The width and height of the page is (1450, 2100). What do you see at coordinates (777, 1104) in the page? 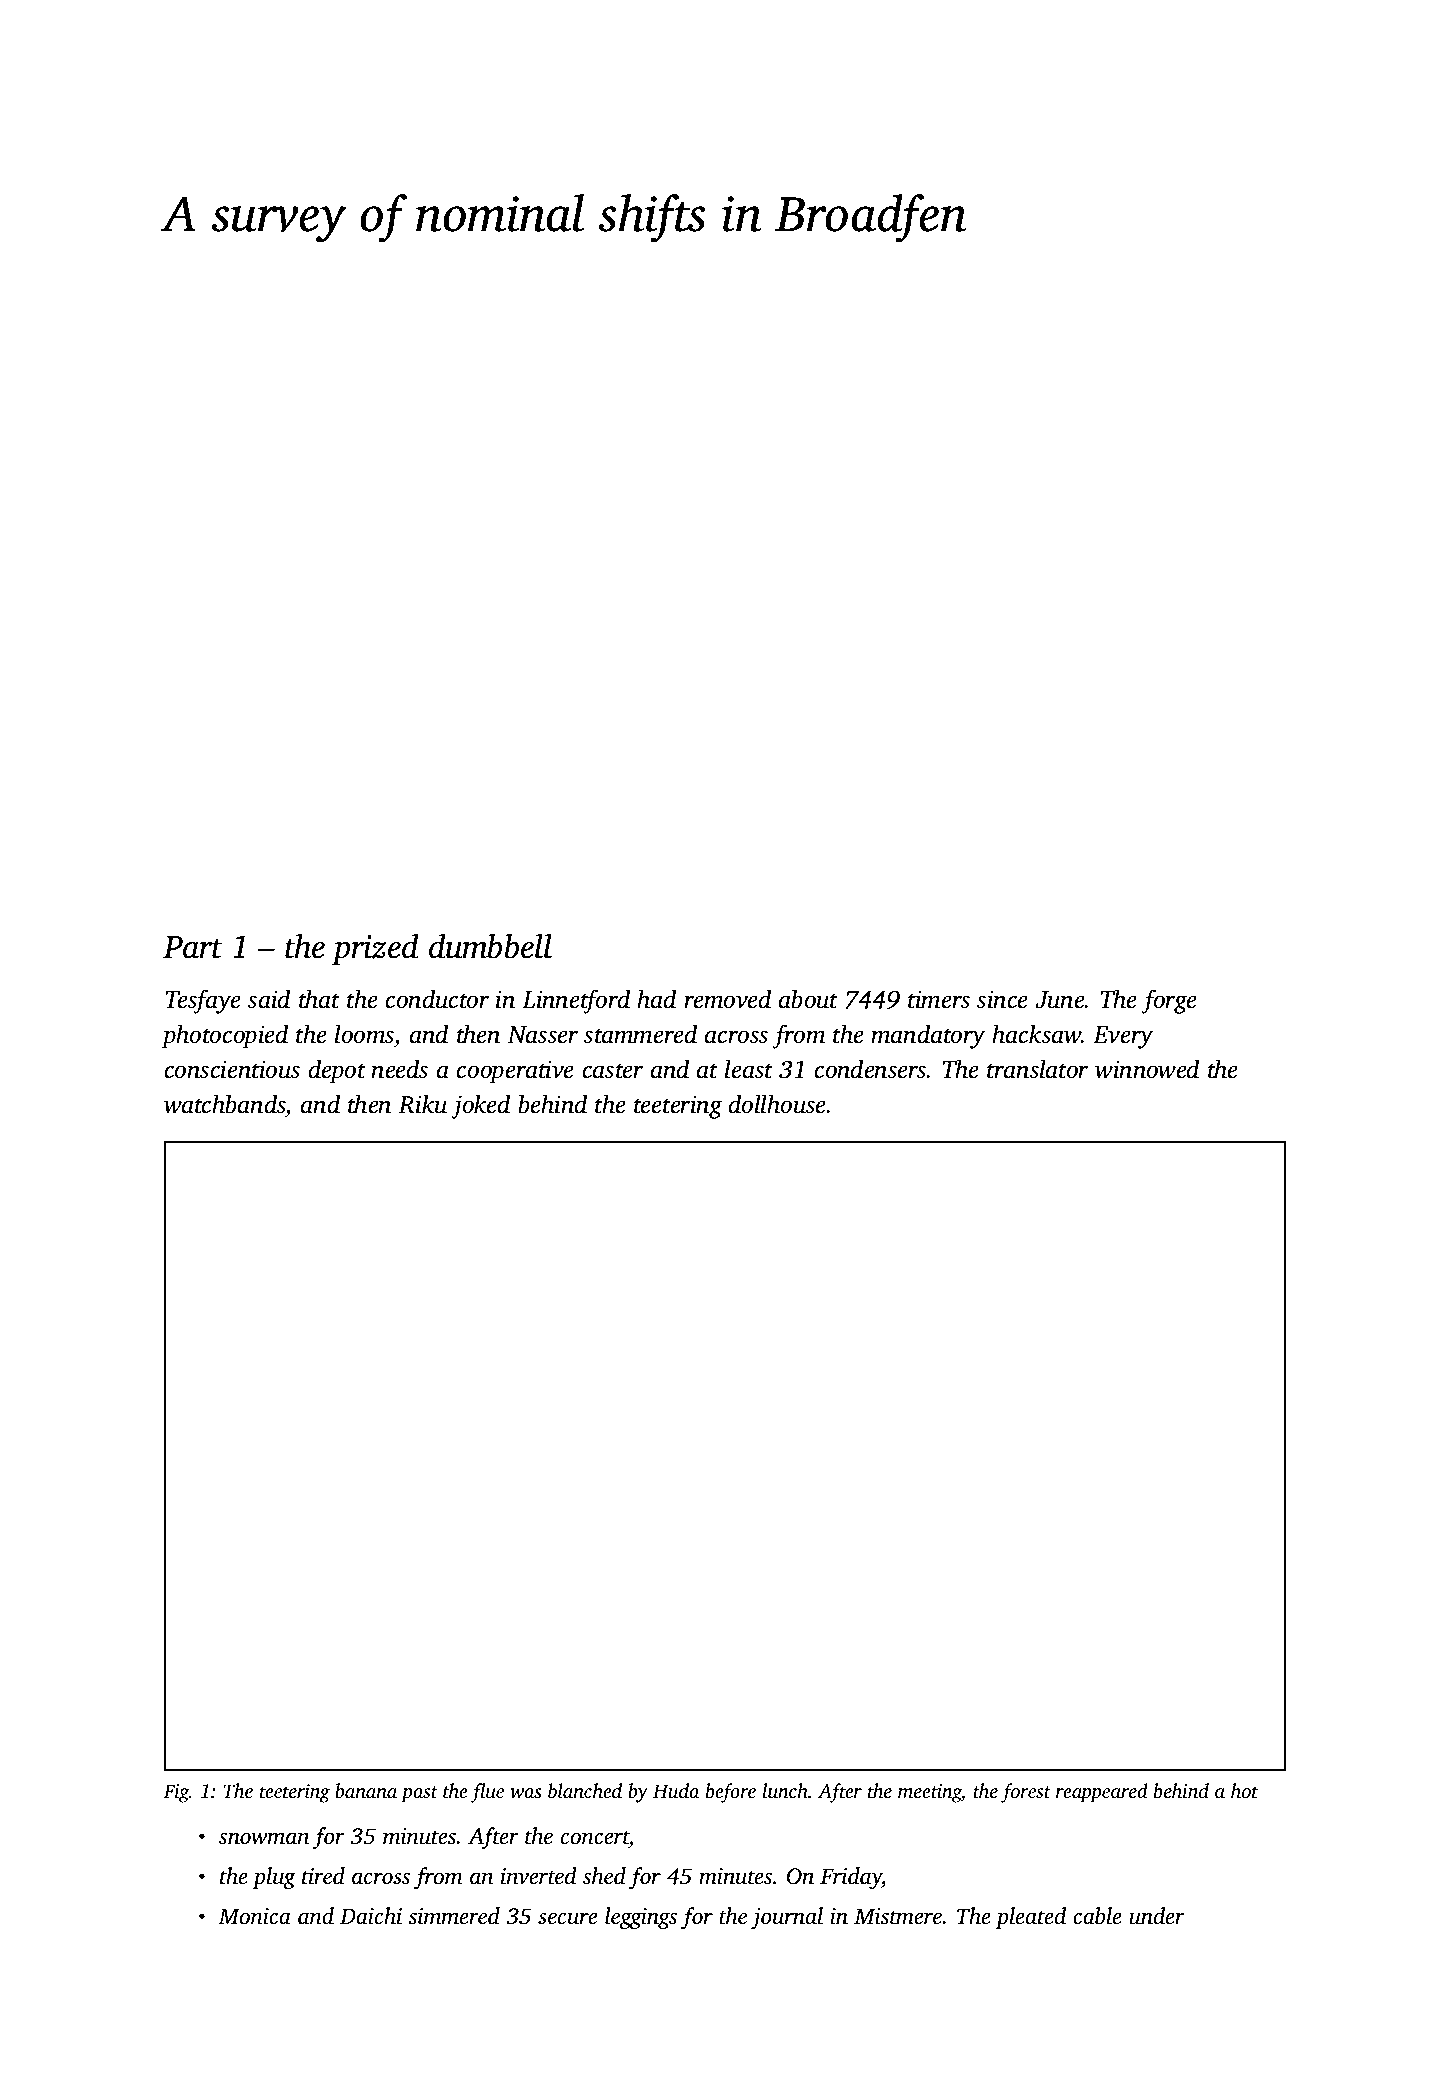
I see `dollhouse` at bounding box center [777, 1104].
